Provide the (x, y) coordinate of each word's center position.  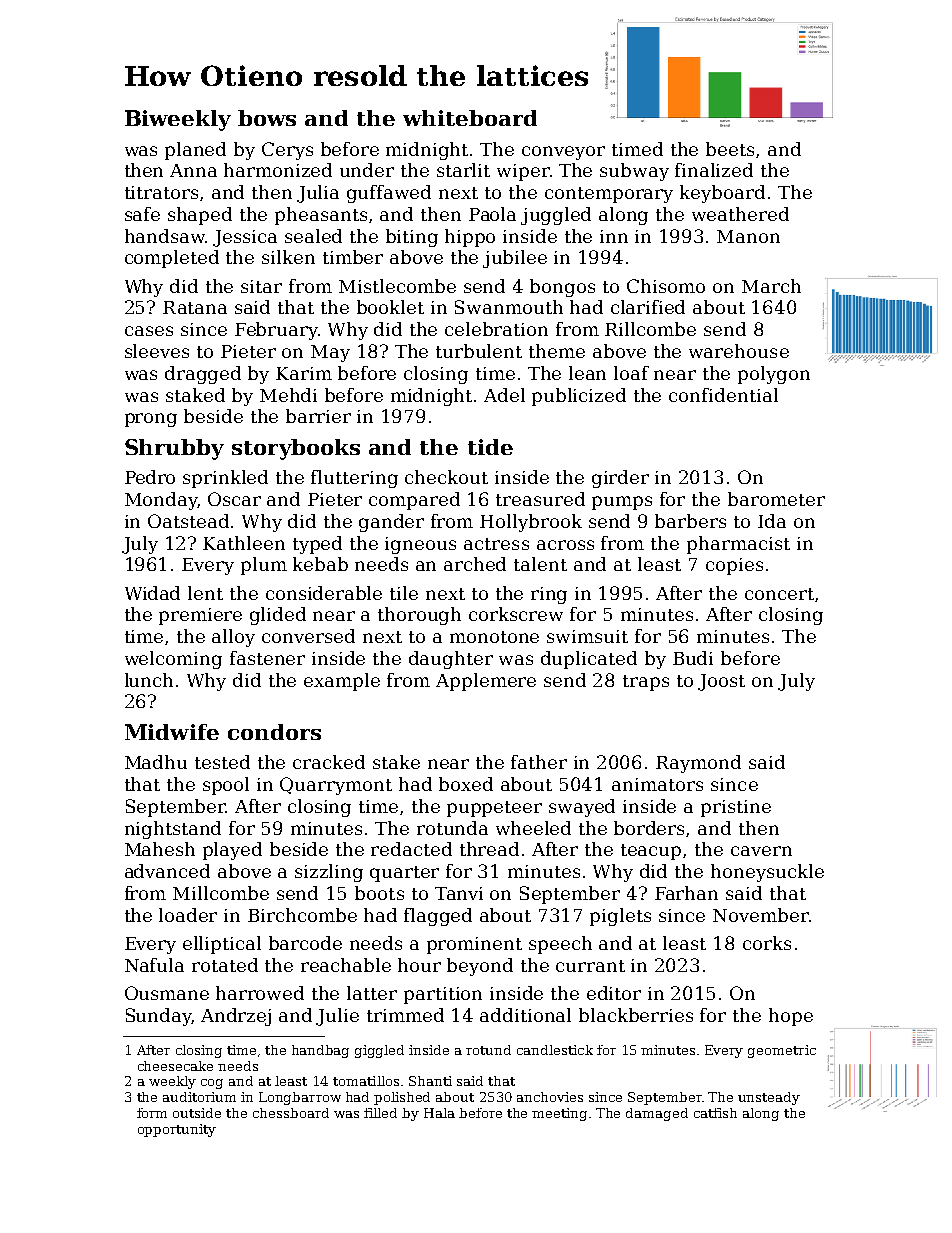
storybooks (296, 449)
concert (779, 594)
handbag (320, 1051)
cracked (329, 762)
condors (274, 732)
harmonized (278, 170)
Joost (721, 682)
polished (402, 1098)
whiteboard (470, 118)
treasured (540, 499)
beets (730, 149)
